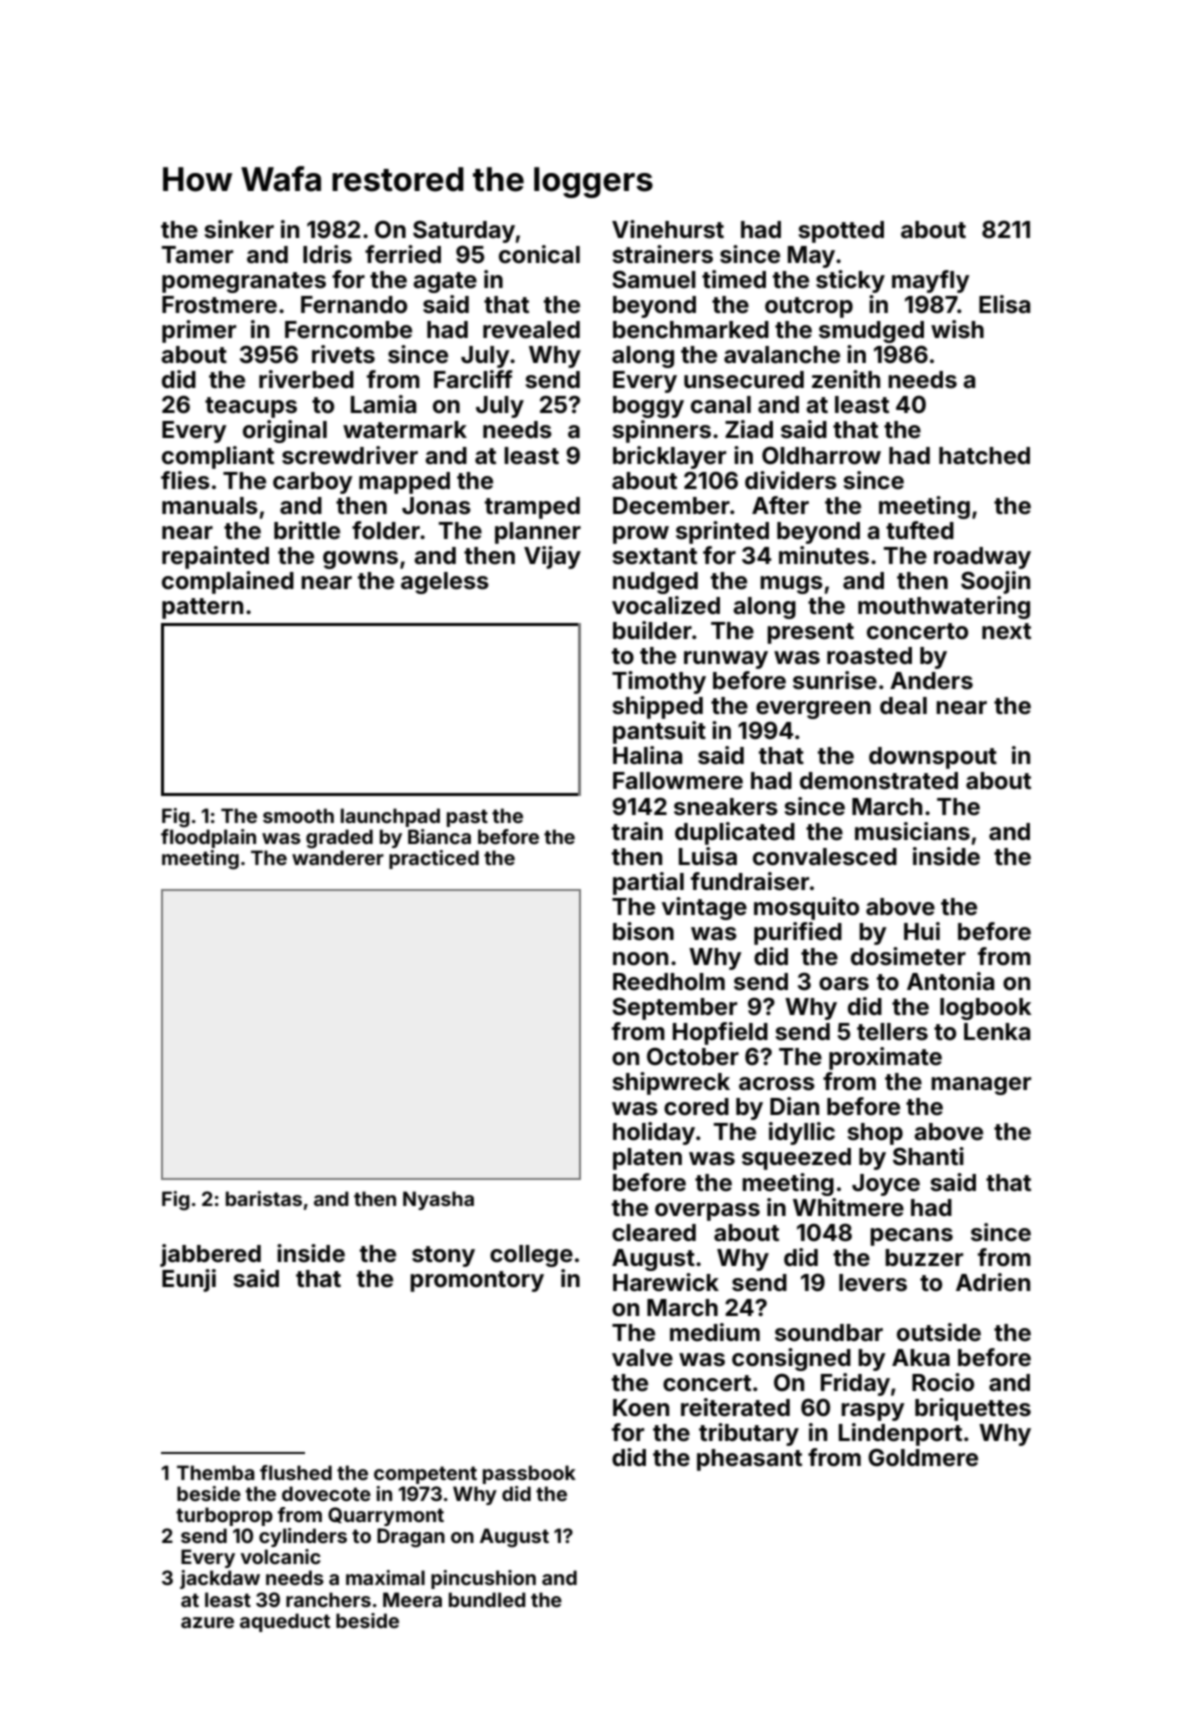  Describe the element at coordinates (841, 232) in the document. I see `spotted` at that location.
